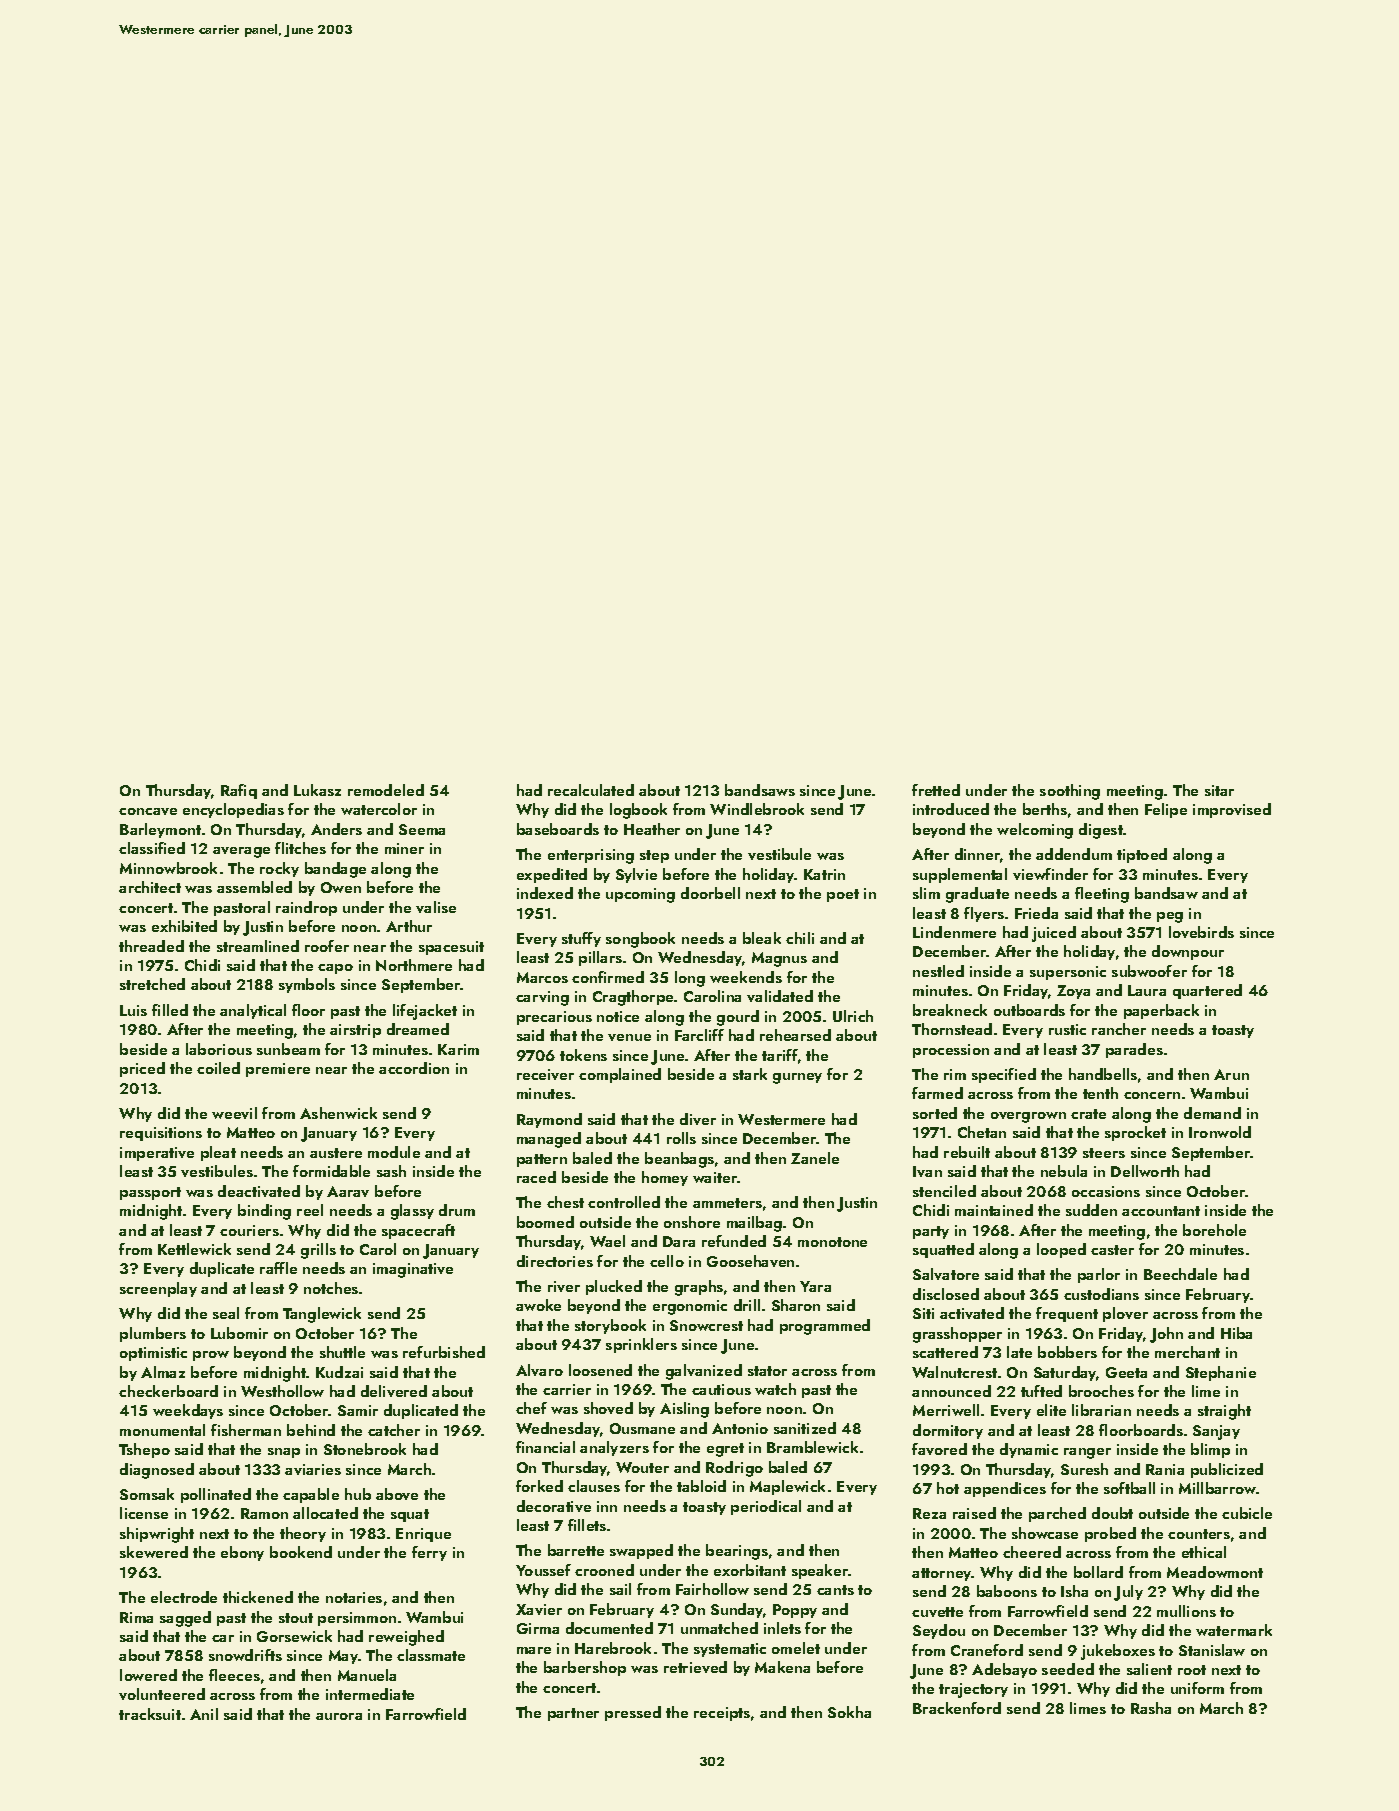  I want to click on pressed, so click(633, 1713).
